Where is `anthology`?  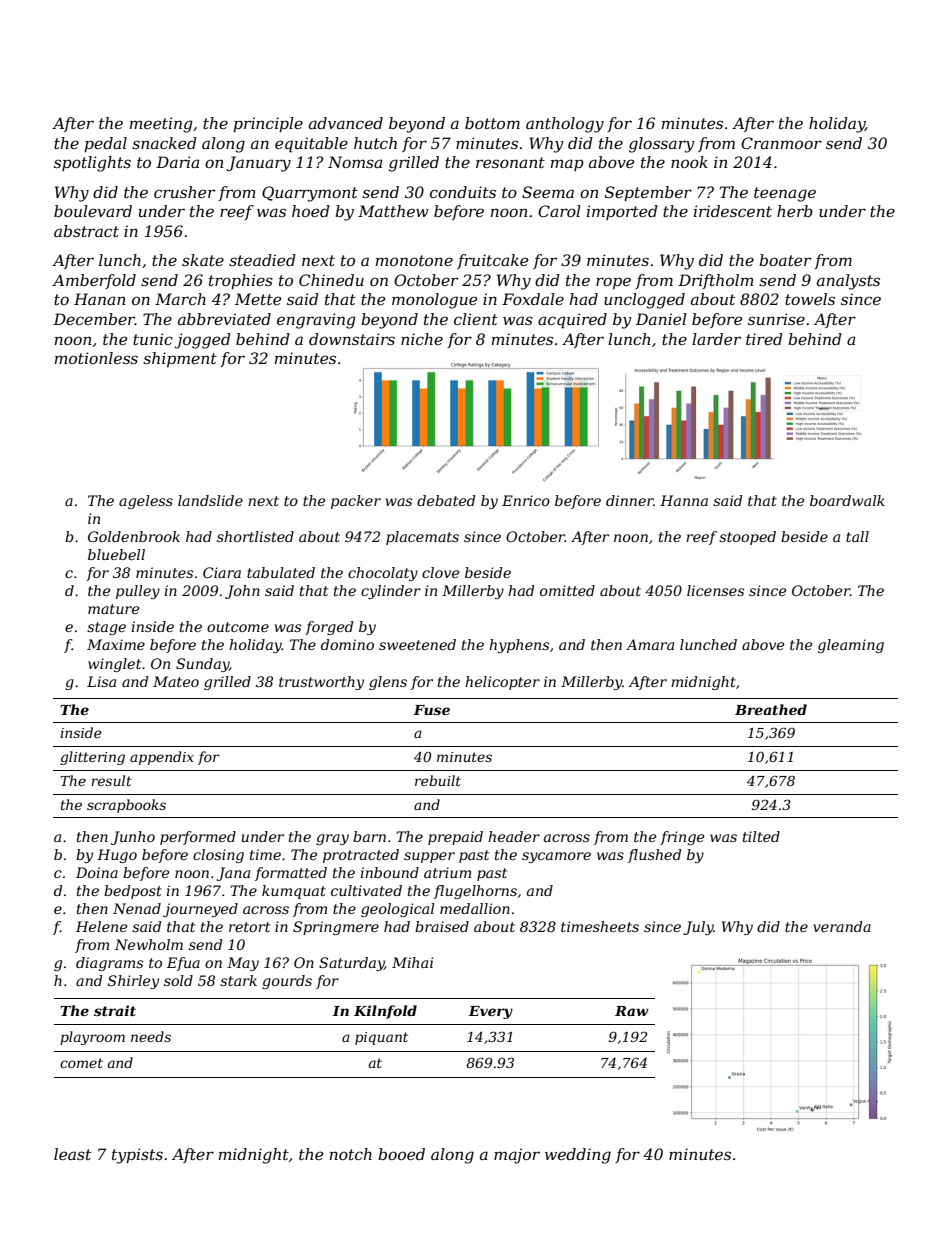
anthology is located at coordinates (565, 125).
